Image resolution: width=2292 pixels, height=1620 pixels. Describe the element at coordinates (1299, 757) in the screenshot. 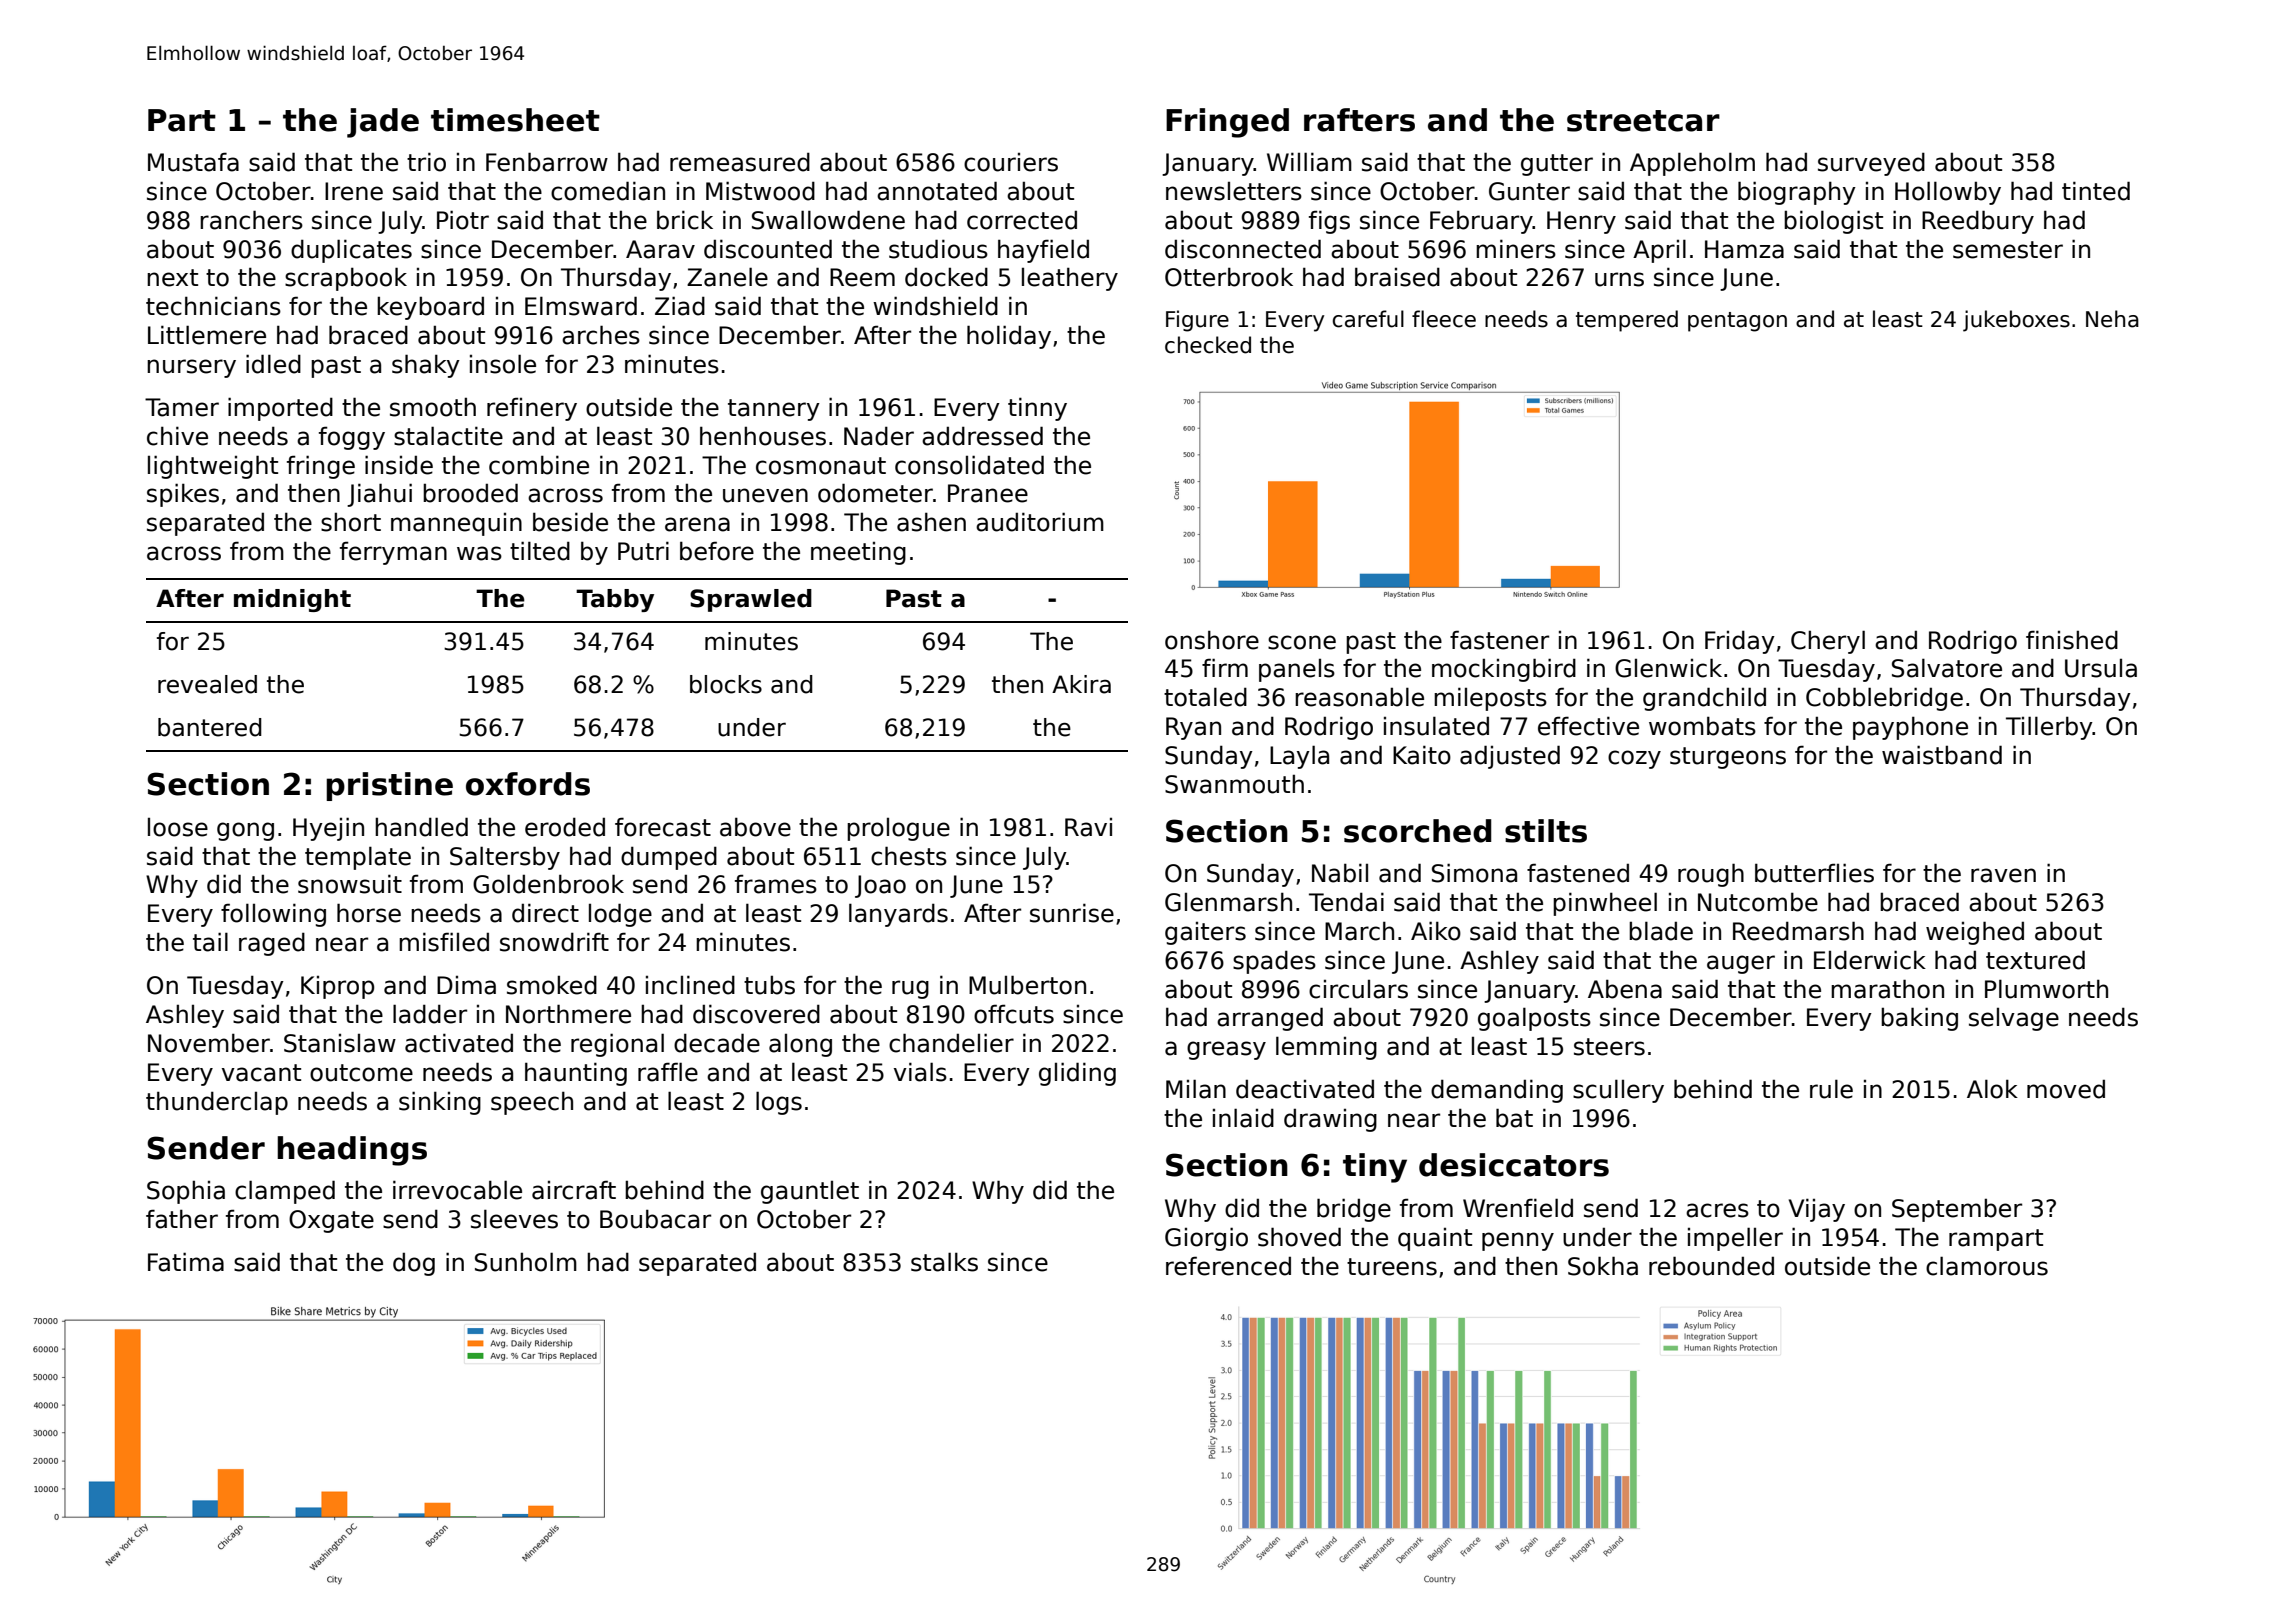

I see `Layla` at that location.
